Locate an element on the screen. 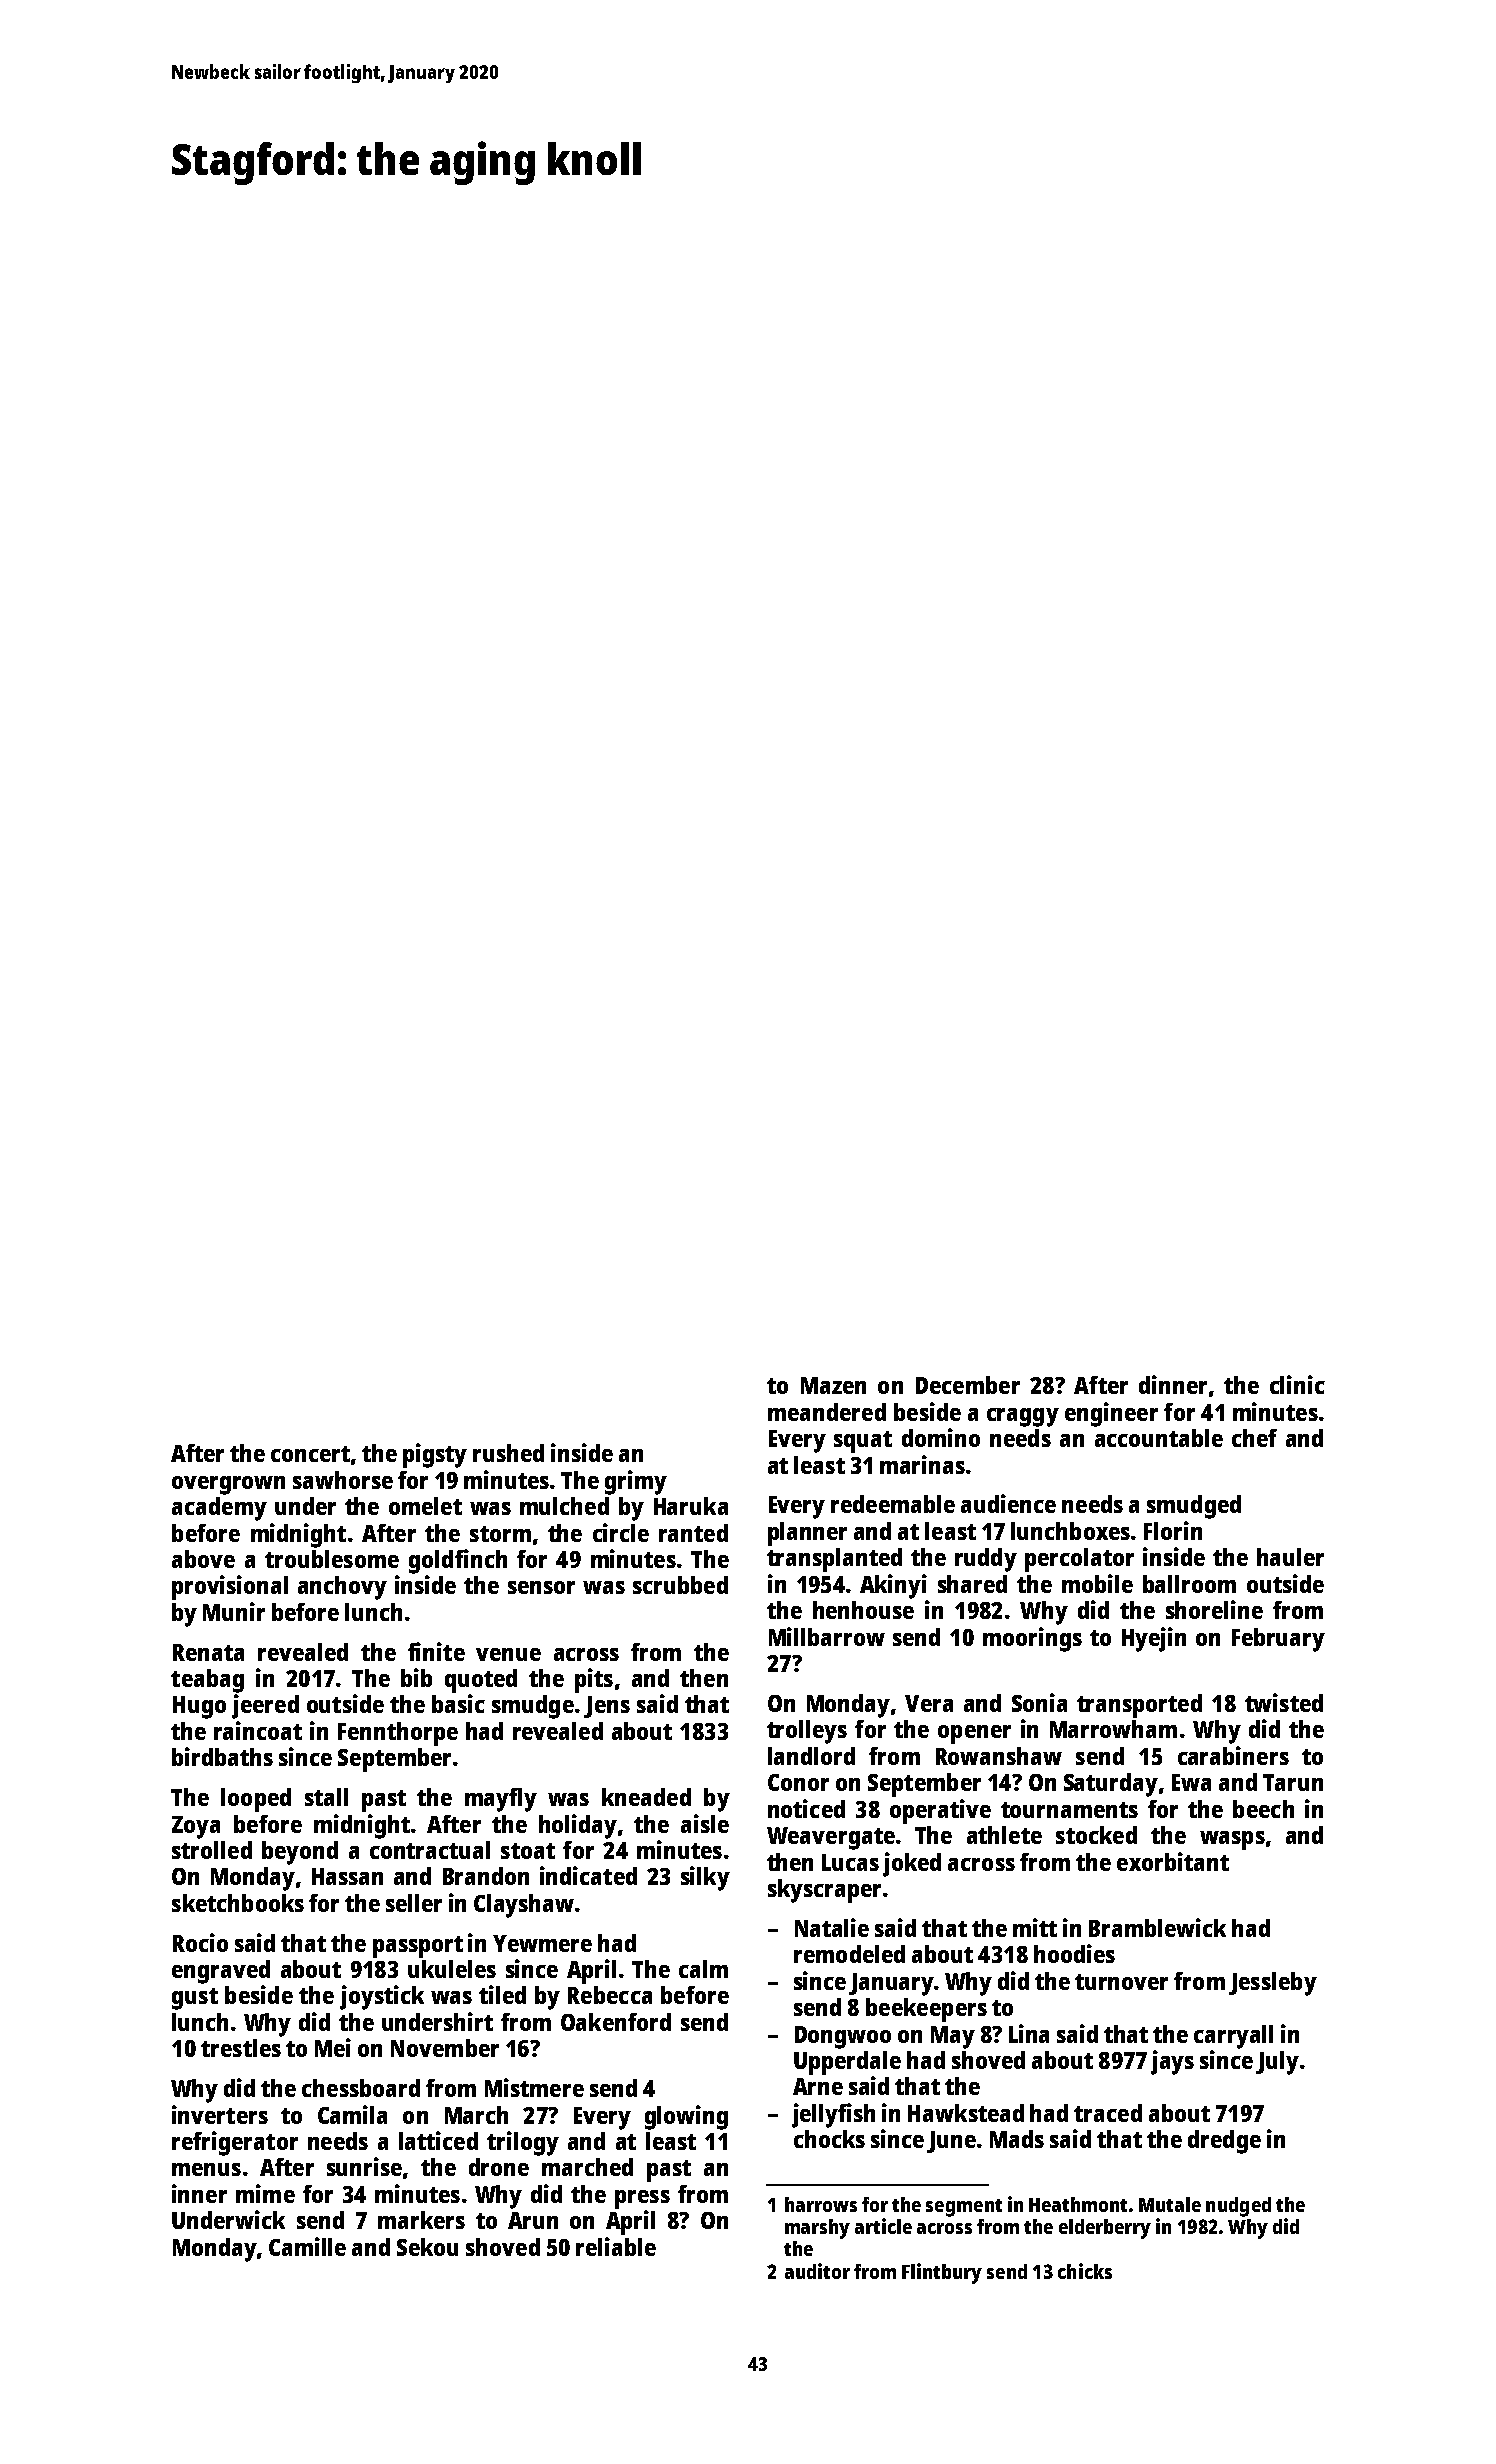 This screenshot has width=1496, height=2464. menus is located at coordinates (206, 2169).
